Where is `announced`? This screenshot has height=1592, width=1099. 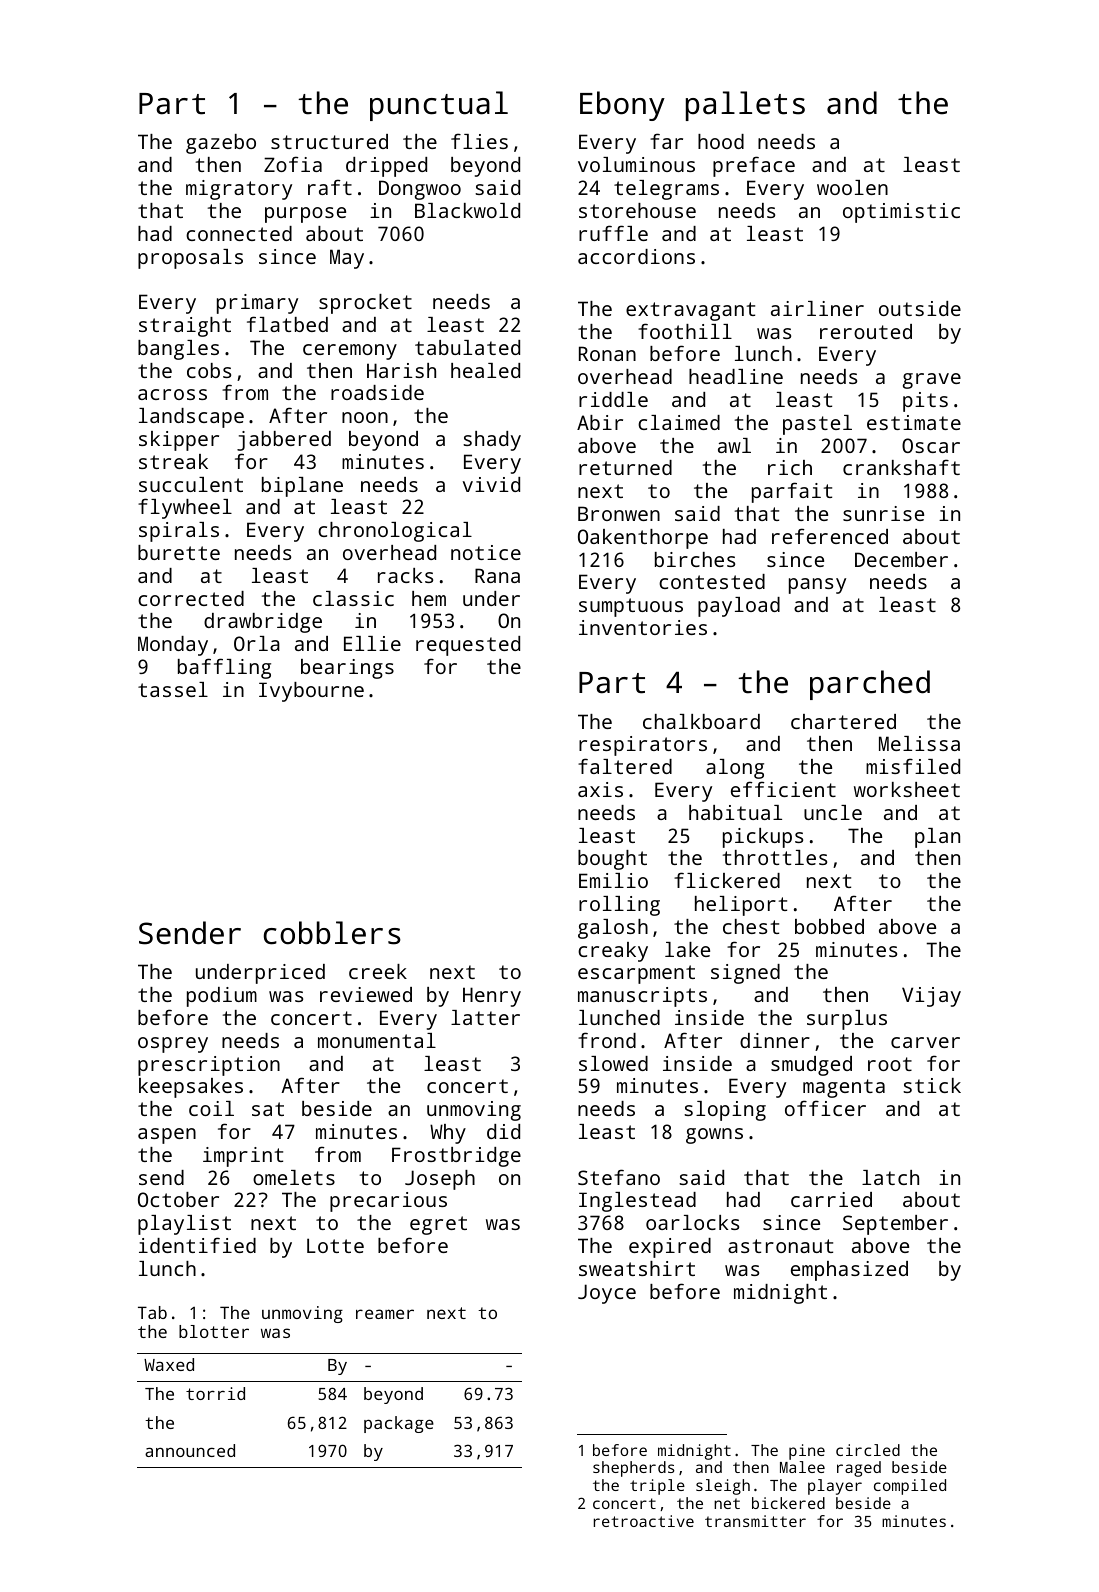
announced is located at coordinates (190, 1450).
